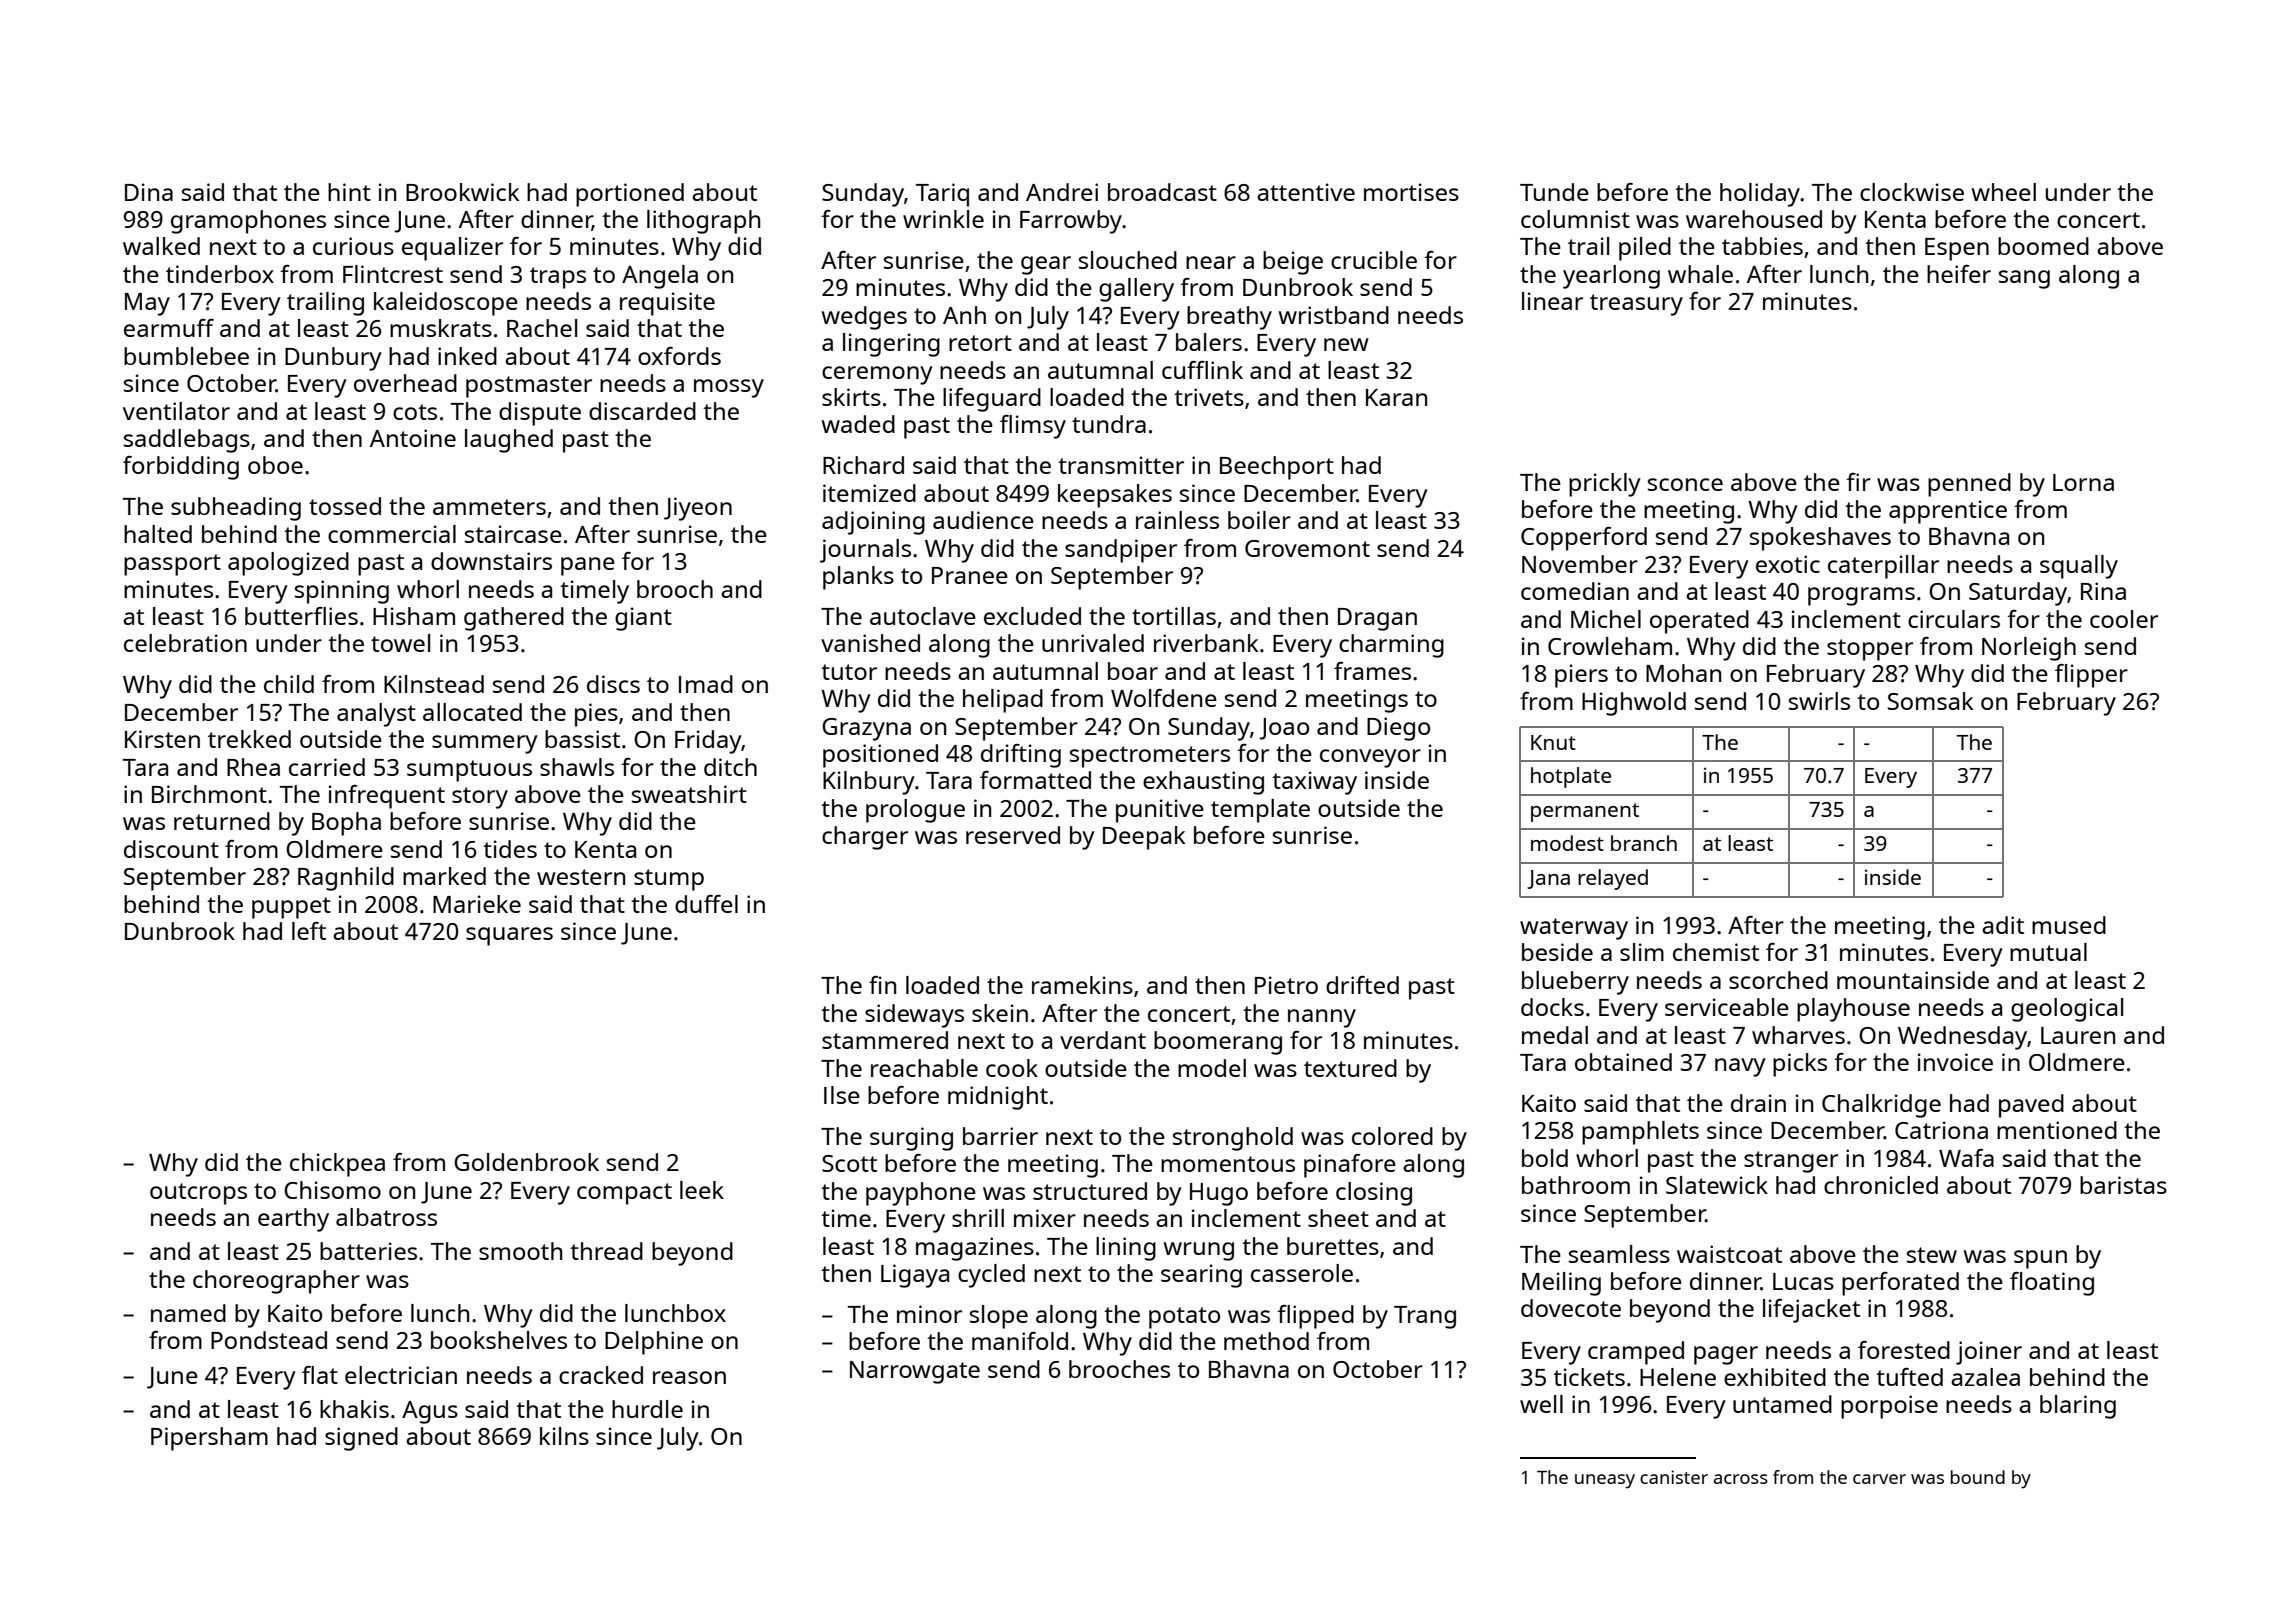  Describe the element at coordinates (269, 1340) in the screenshot. I see `Pondstead` at that location.
